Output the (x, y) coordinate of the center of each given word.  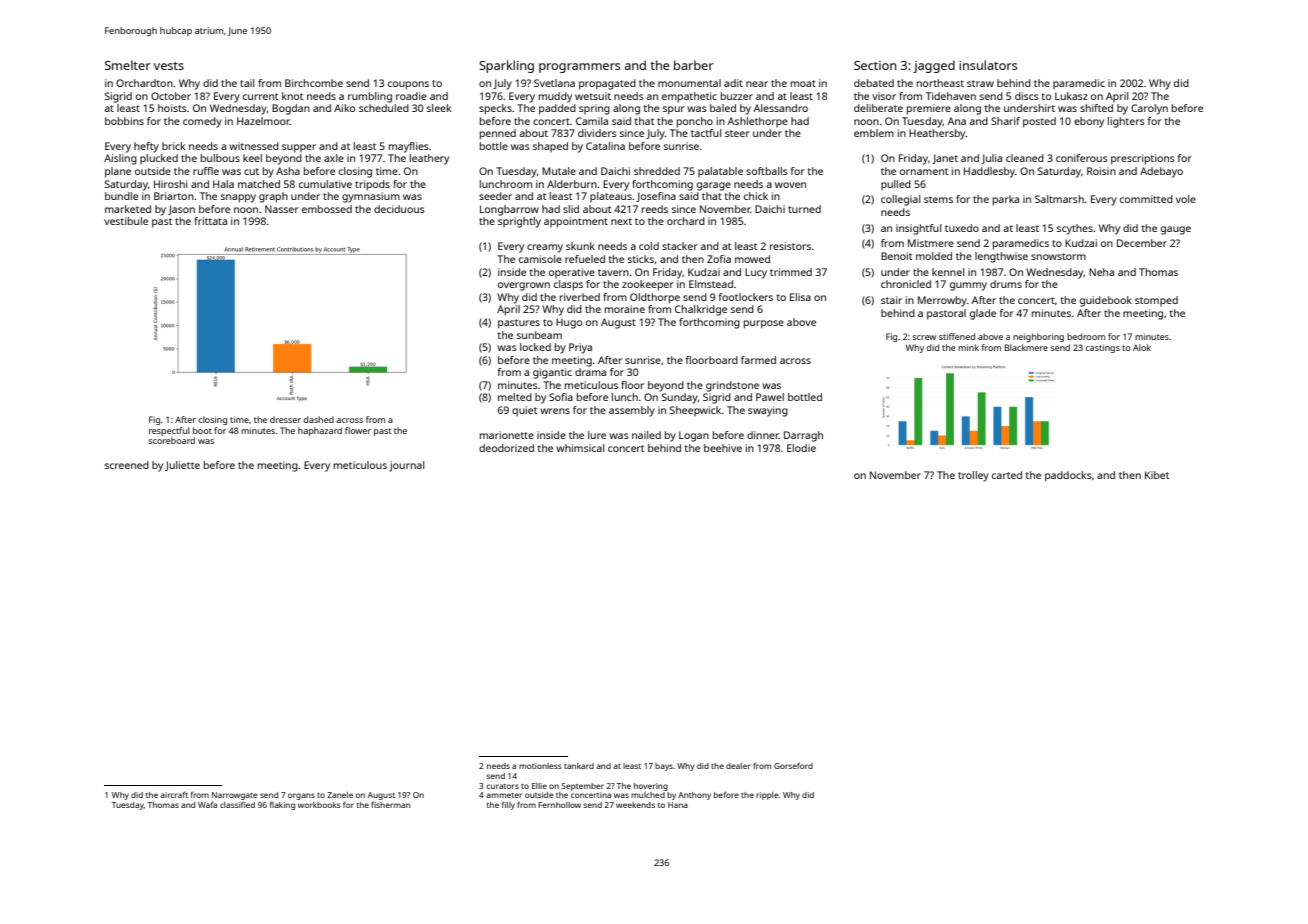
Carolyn (1149, 109)
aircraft (174, 794)
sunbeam (539, 335)
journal (406, 466)
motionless (540, 766)
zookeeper (648, 285)
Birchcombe (314, 83)
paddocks (1068, 476)
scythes (1075, 229)
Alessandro (781, 108)
